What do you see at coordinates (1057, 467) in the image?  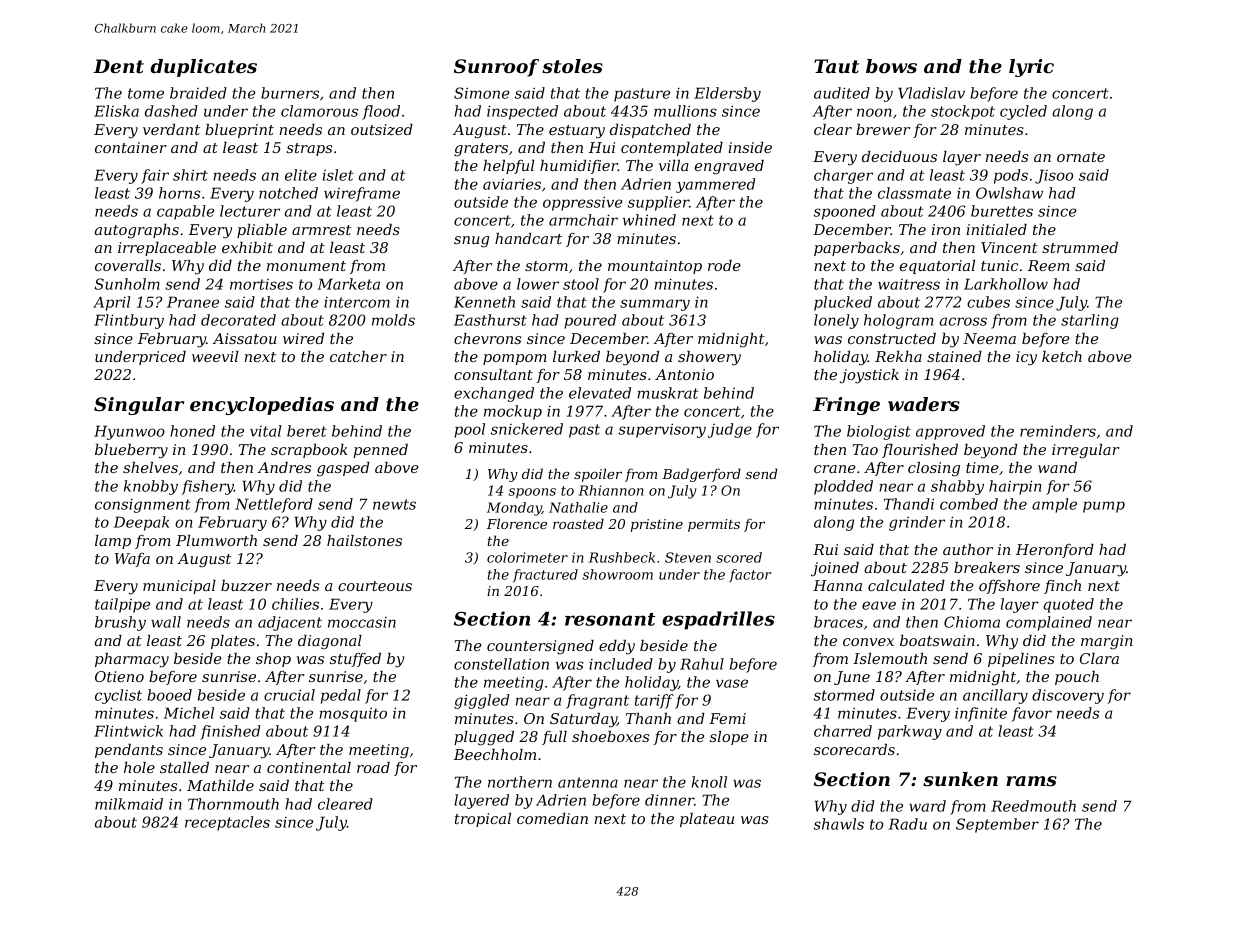 I see `wand` at bounding box center [1057, 467].
